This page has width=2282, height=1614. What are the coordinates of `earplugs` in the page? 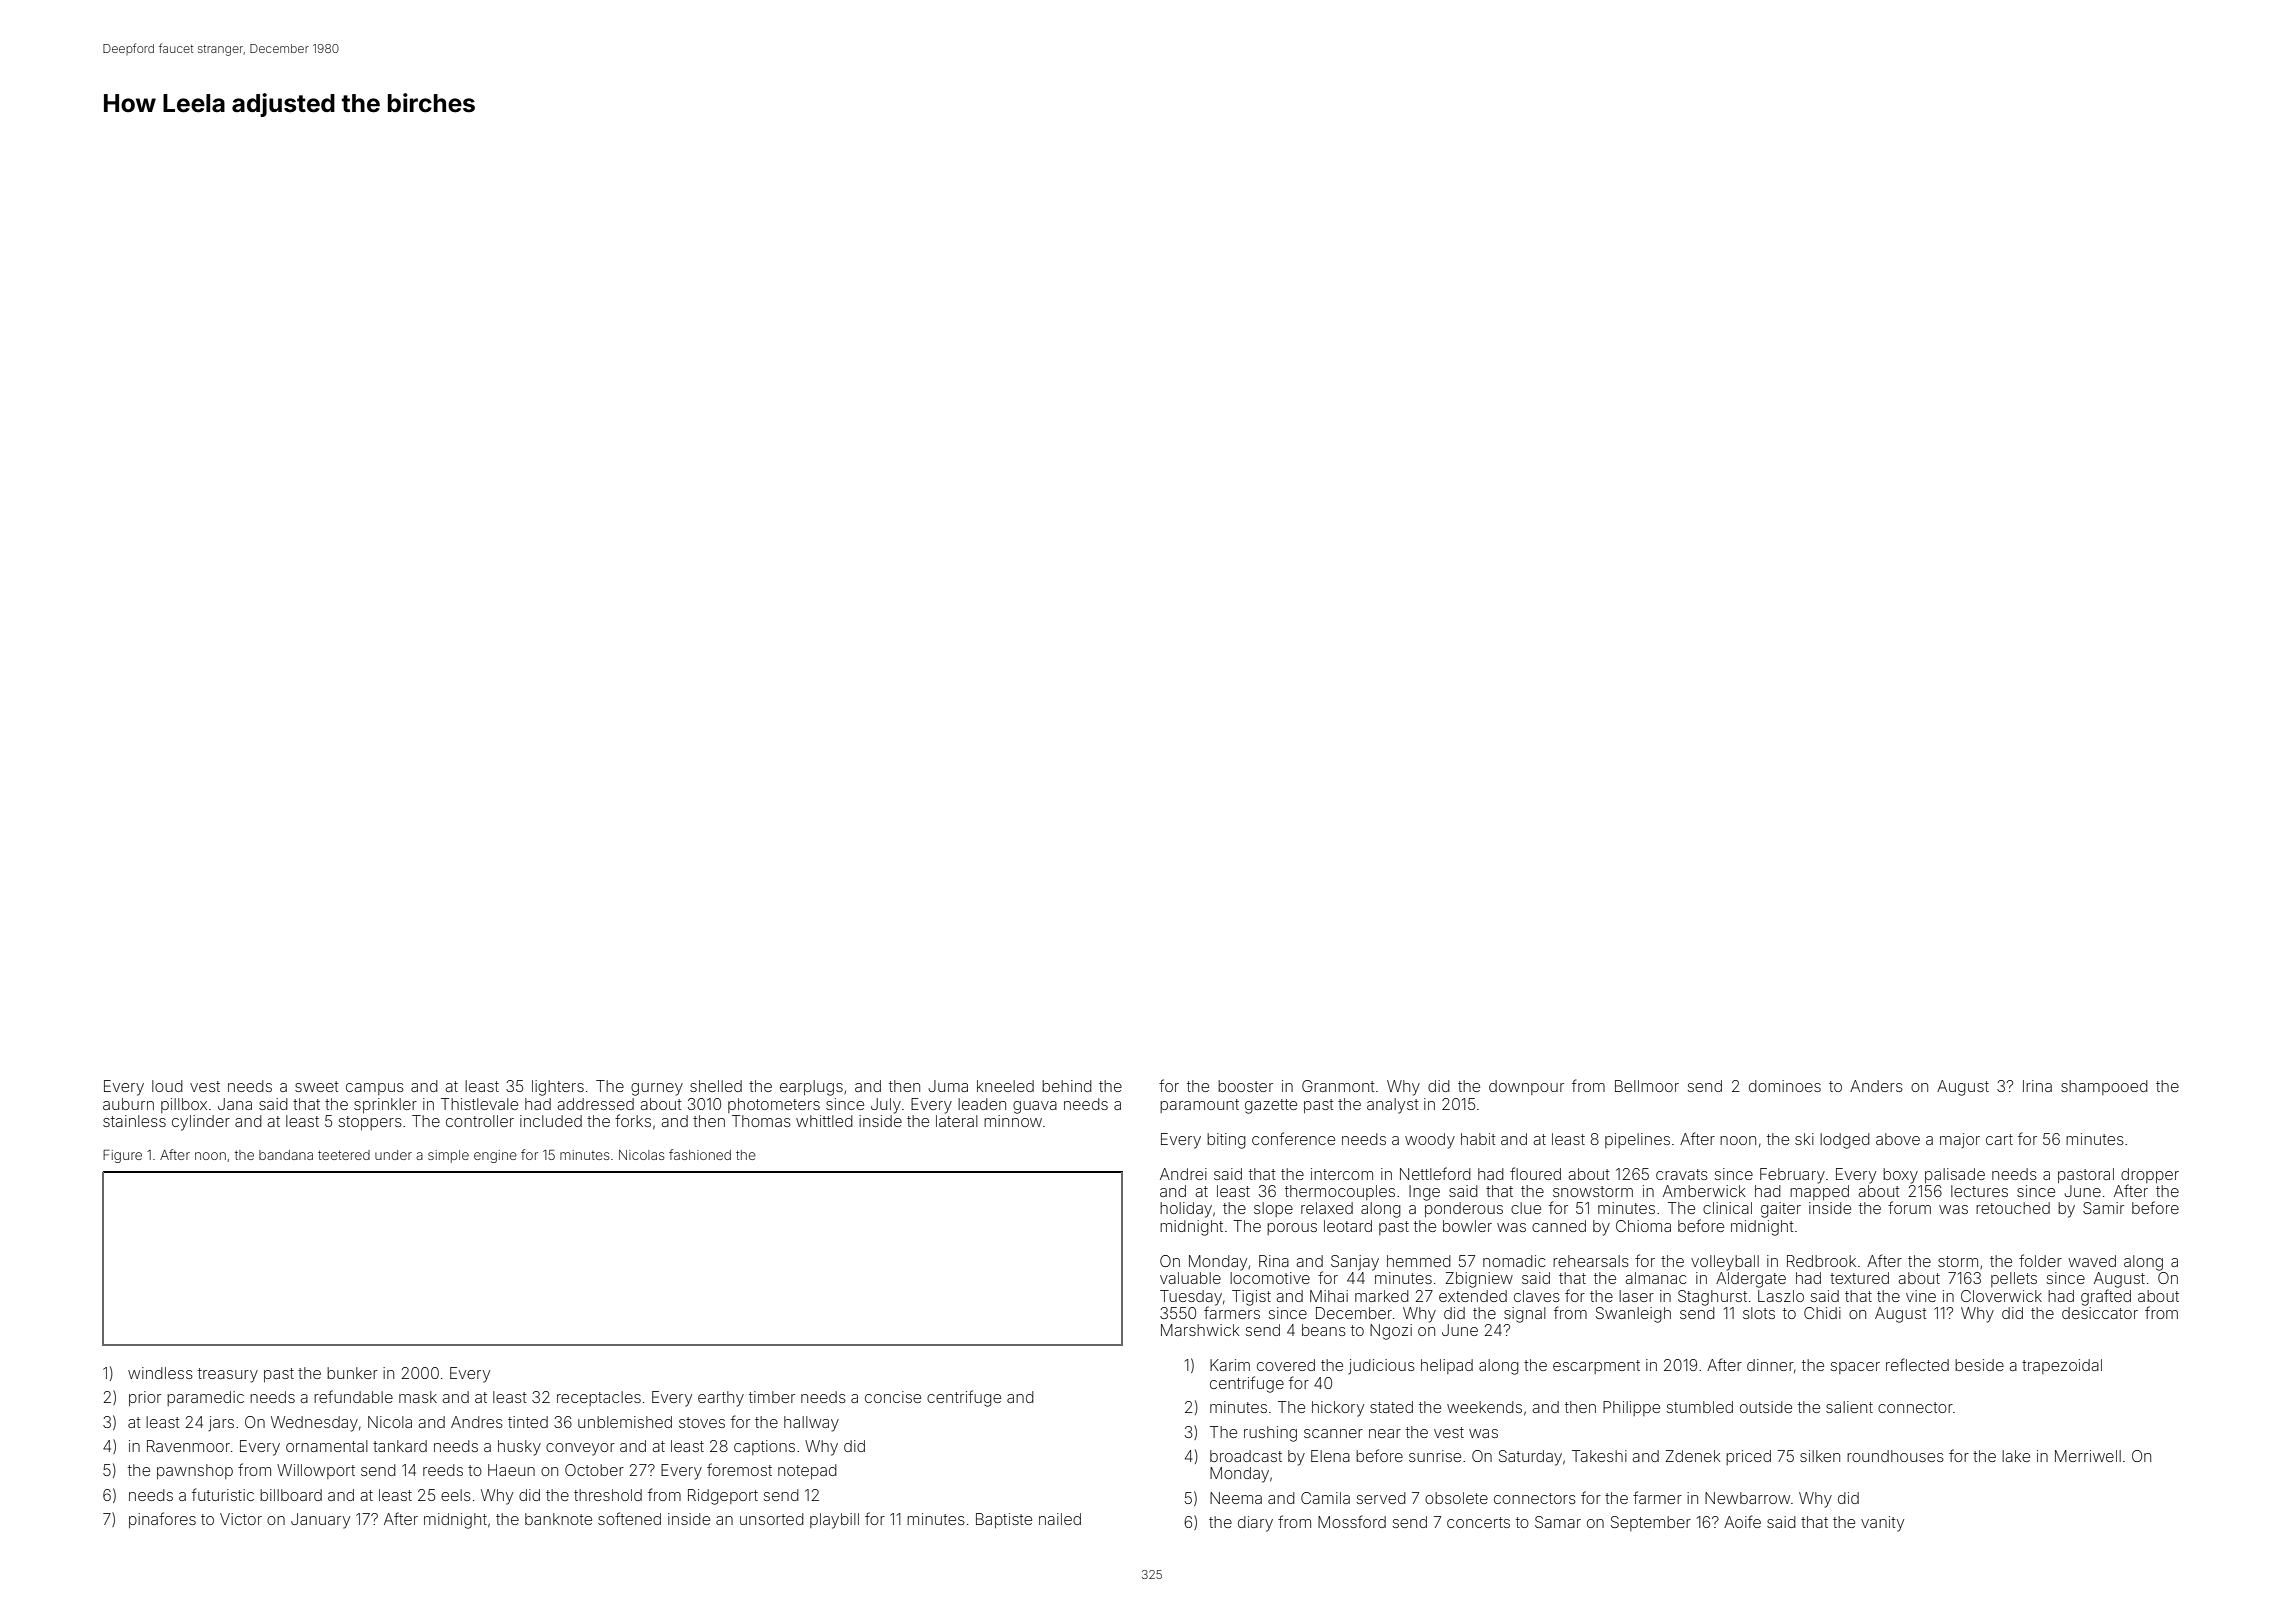 It's located at (811, 1088).
